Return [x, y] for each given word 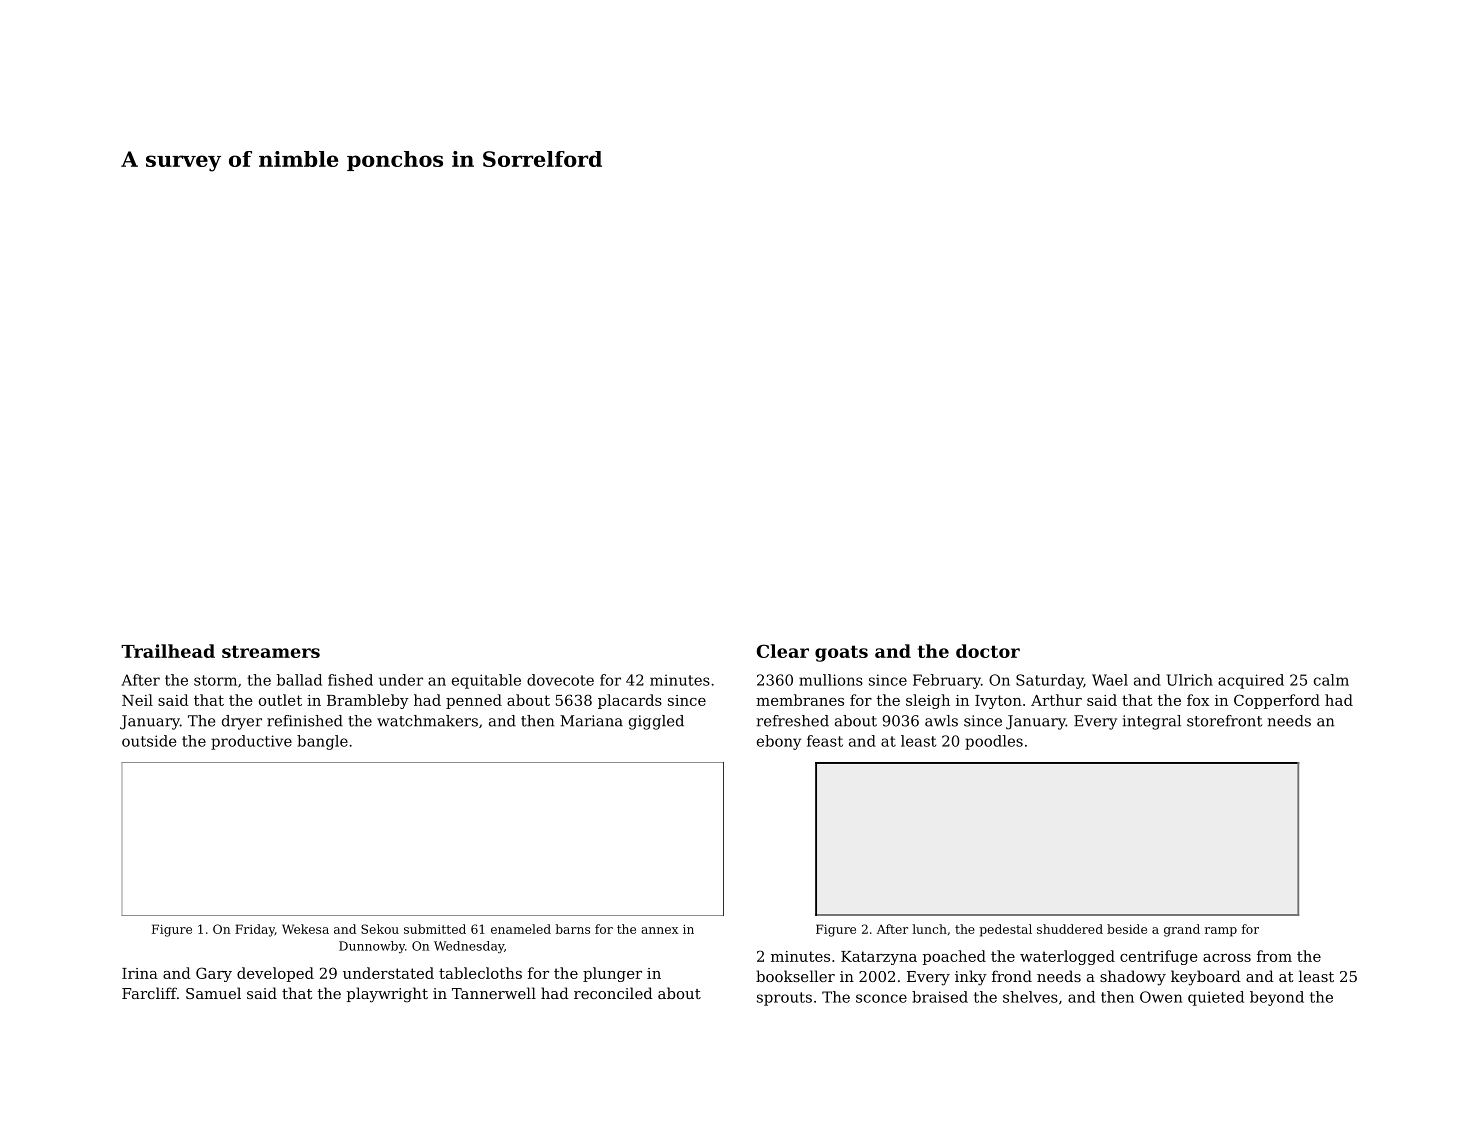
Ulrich [1190, 680]
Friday [255, 930]
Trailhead [168, 651]
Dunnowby [372, 947]
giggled [656, 722]
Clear [783, 651]
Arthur [1056, 700]
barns [572, 929]
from [1274, 956]
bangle [322, 742]
